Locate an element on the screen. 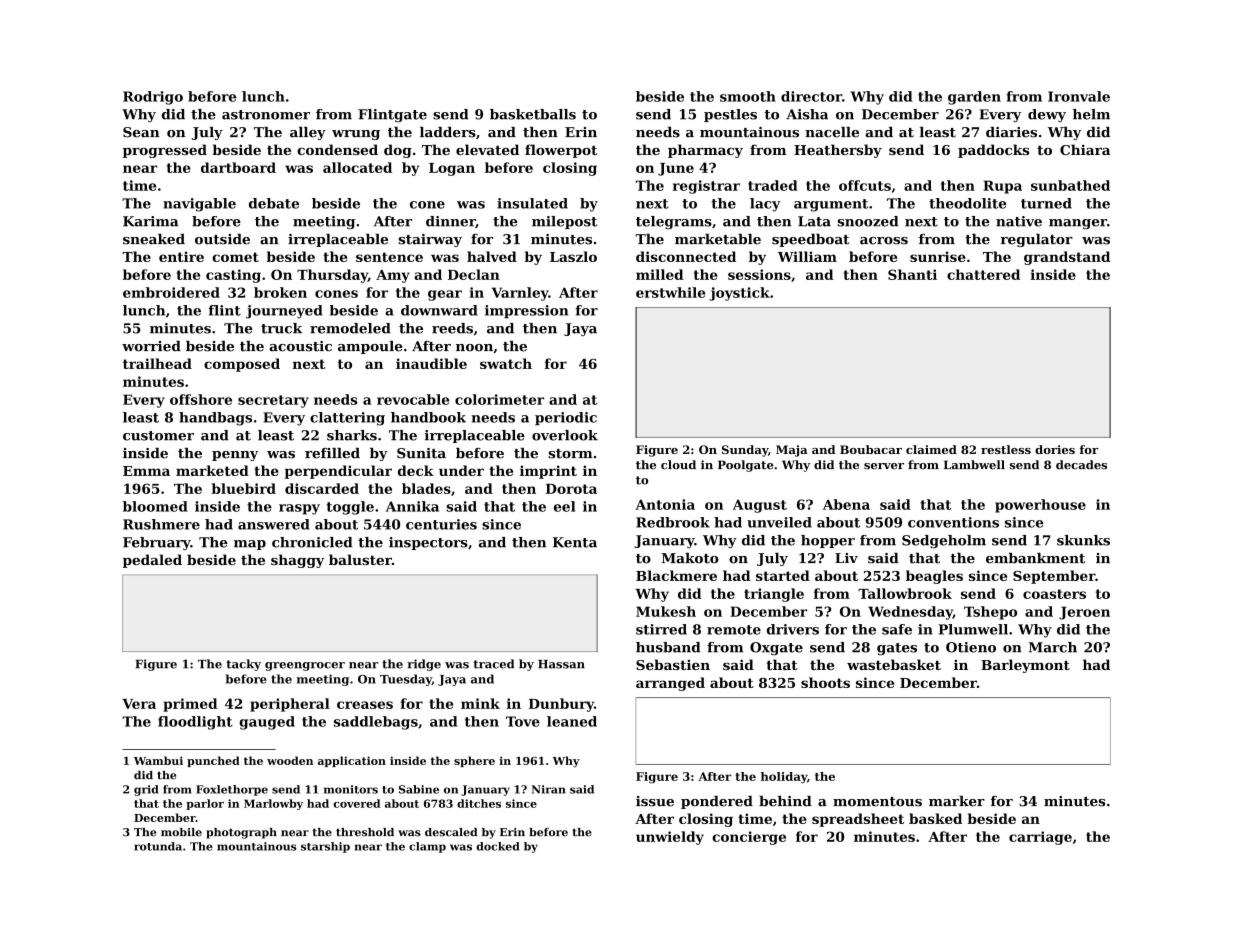 This screenshot has width=1233, height=952. Heathersby is located at coordinates (838, 151).
